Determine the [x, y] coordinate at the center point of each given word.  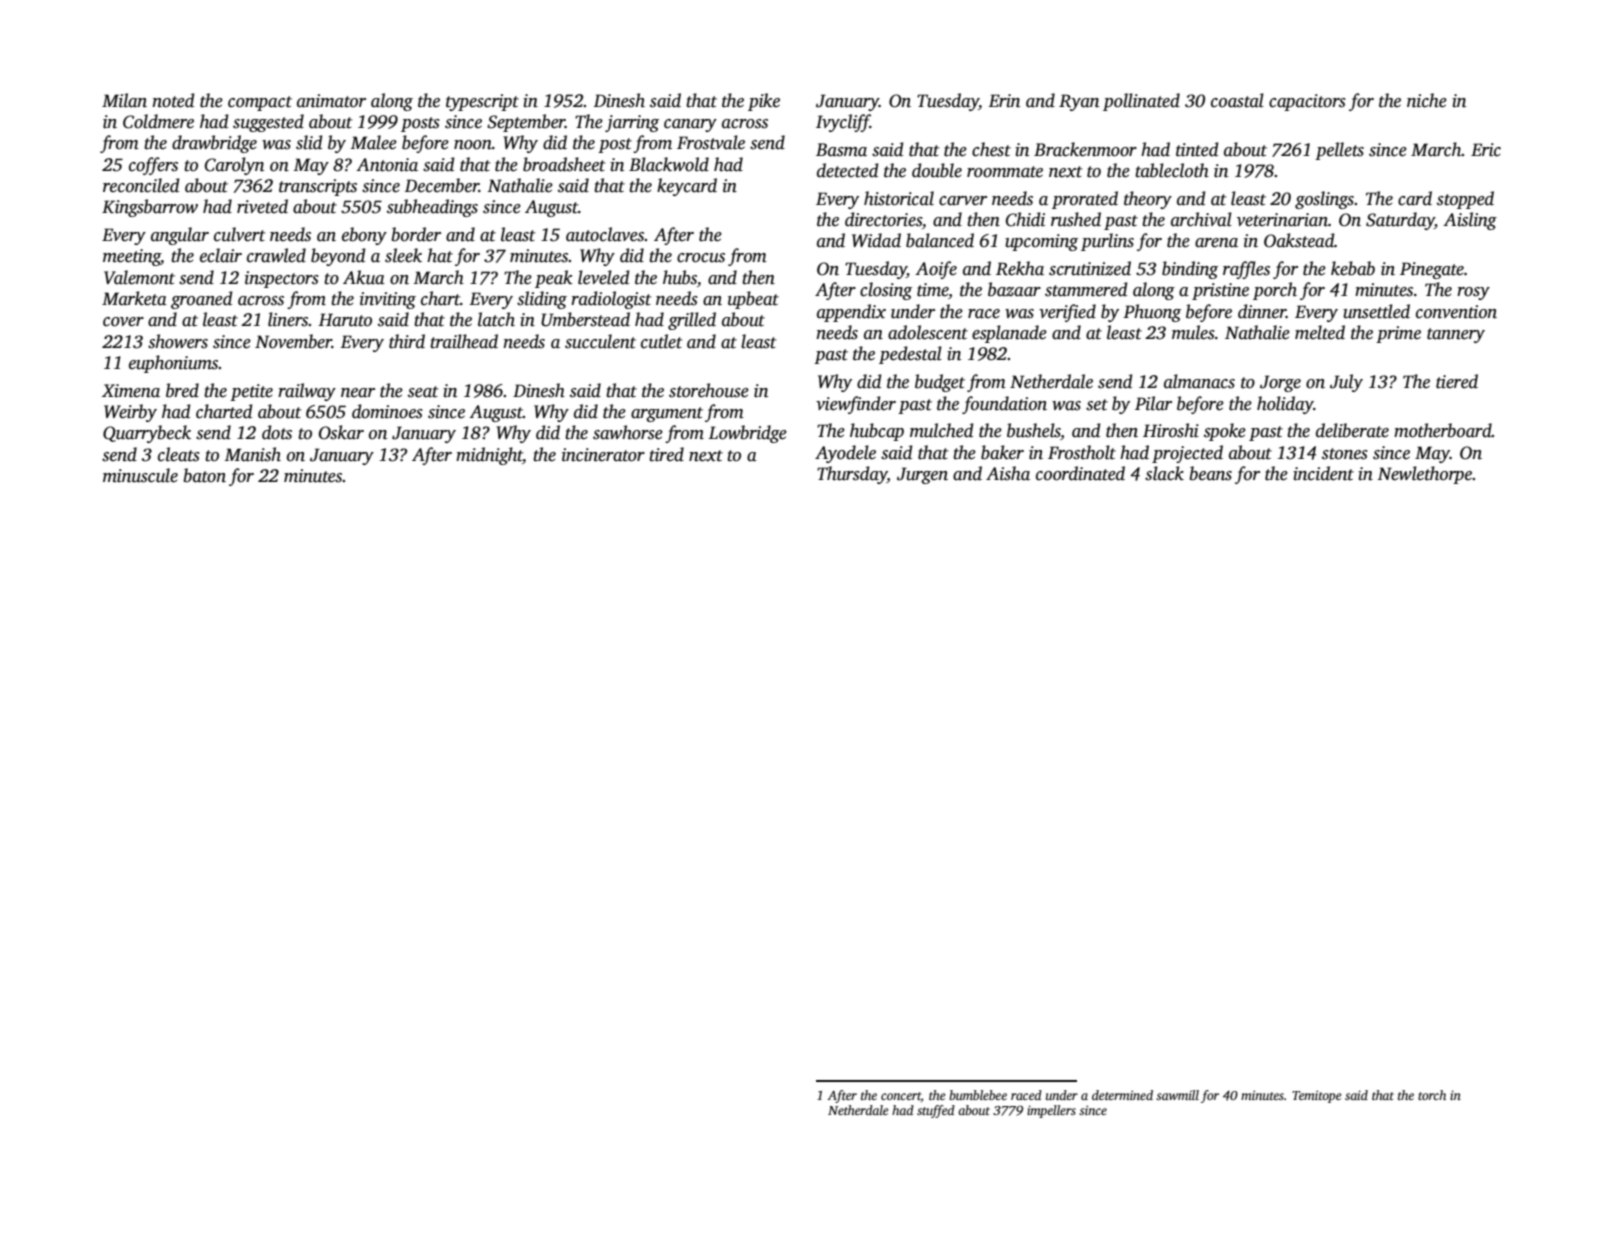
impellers [1051, 1111]
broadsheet [564, 164]
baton [204, 475]
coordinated [1080, 473]
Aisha [1008, 473]
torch [1432, 1095]
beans [1210, 473]
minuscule [140, 475]
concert [901, 1096]
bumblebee [978, 1095]
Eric [1486, 150]
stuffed [936, 1111]
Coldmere [158, 121]
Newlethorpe [1424, 475]
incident [1323, 473]
